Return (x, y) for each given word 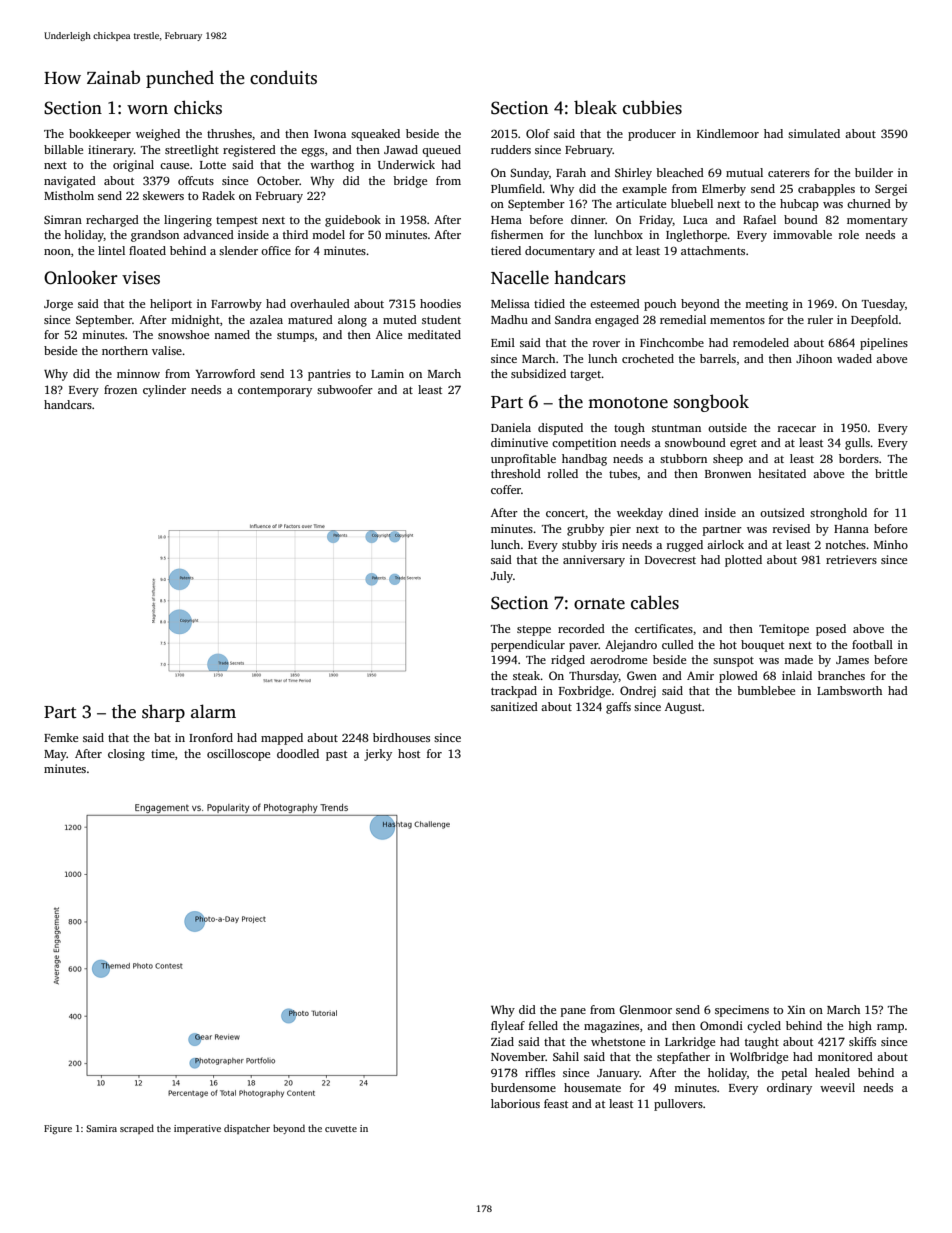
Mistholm (69, 195)
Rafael (759, 219)
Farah (571, 172)
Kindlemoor (728, 133)
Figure (58, 1130)
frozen (120, 389)
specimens (742, 1011)
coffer (506, 489)
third (295, 234)
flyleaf (508, 1027)
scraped (137, 1129)
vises (141, 278)
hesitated (782, 473)
